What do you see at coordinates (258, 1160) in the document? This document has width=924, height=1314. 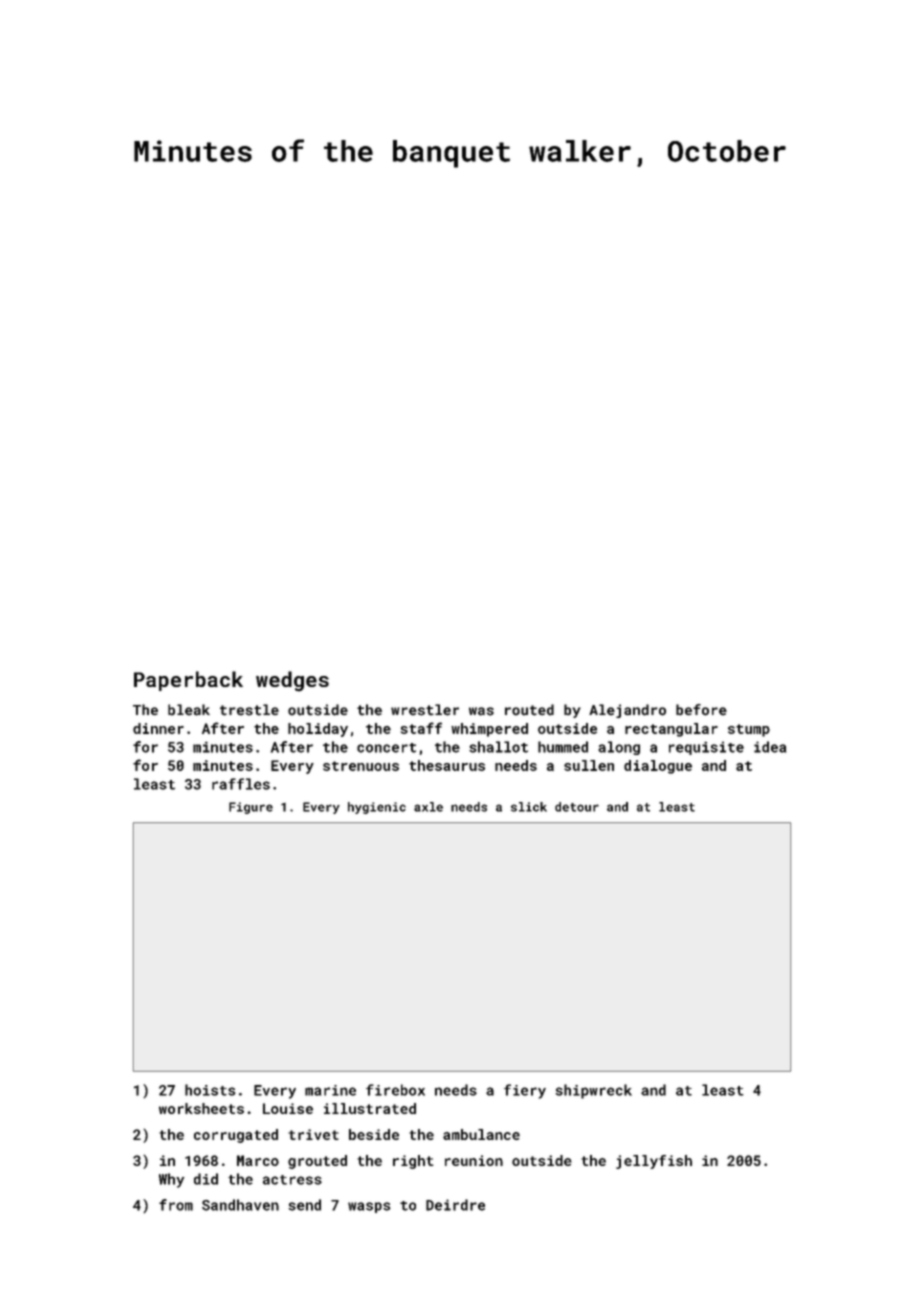 I see `Marco` at bounding box center [258, 1160].
